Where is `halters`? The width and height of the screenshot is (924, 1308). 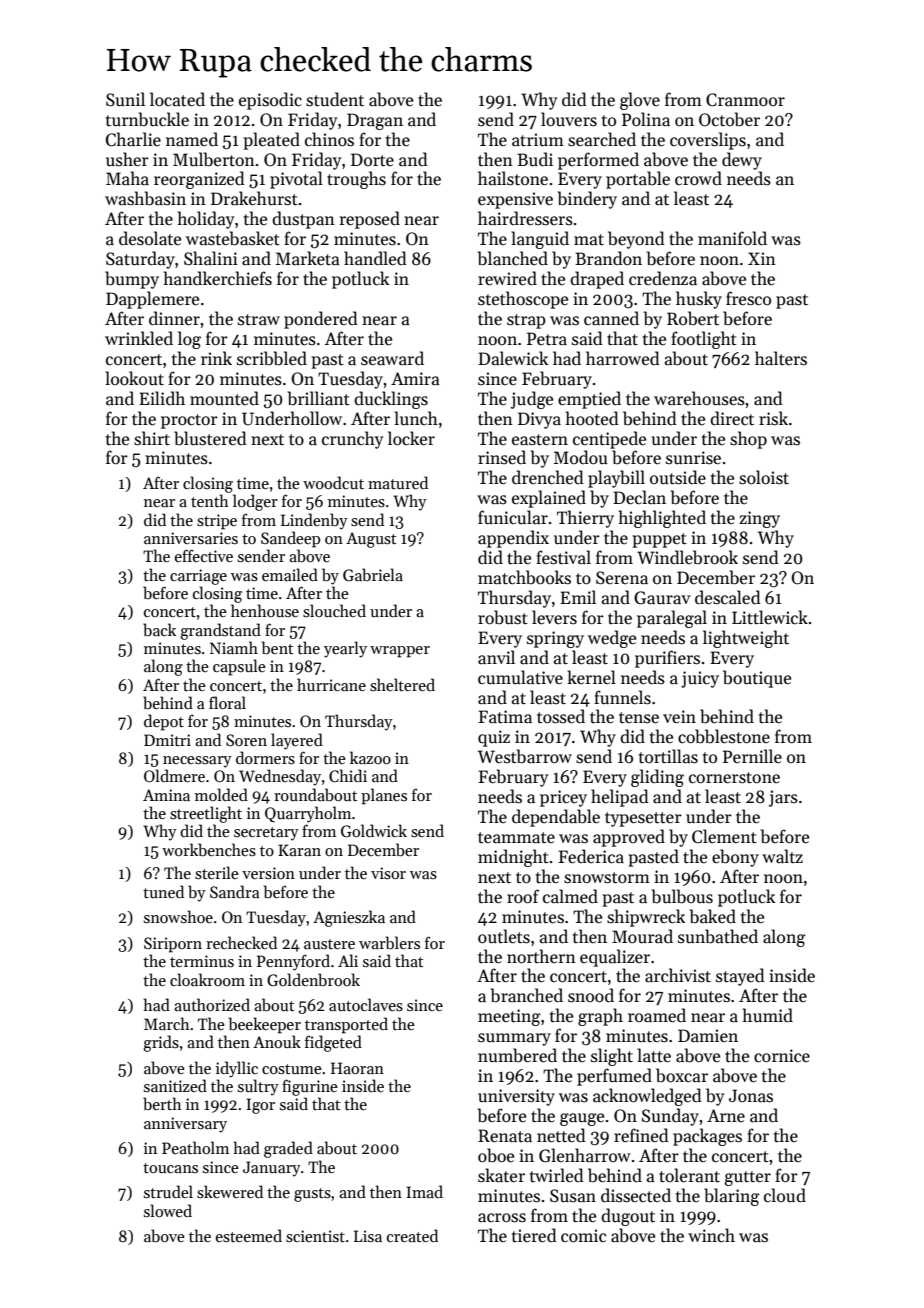 halters is located at coordinates (781, 358).
